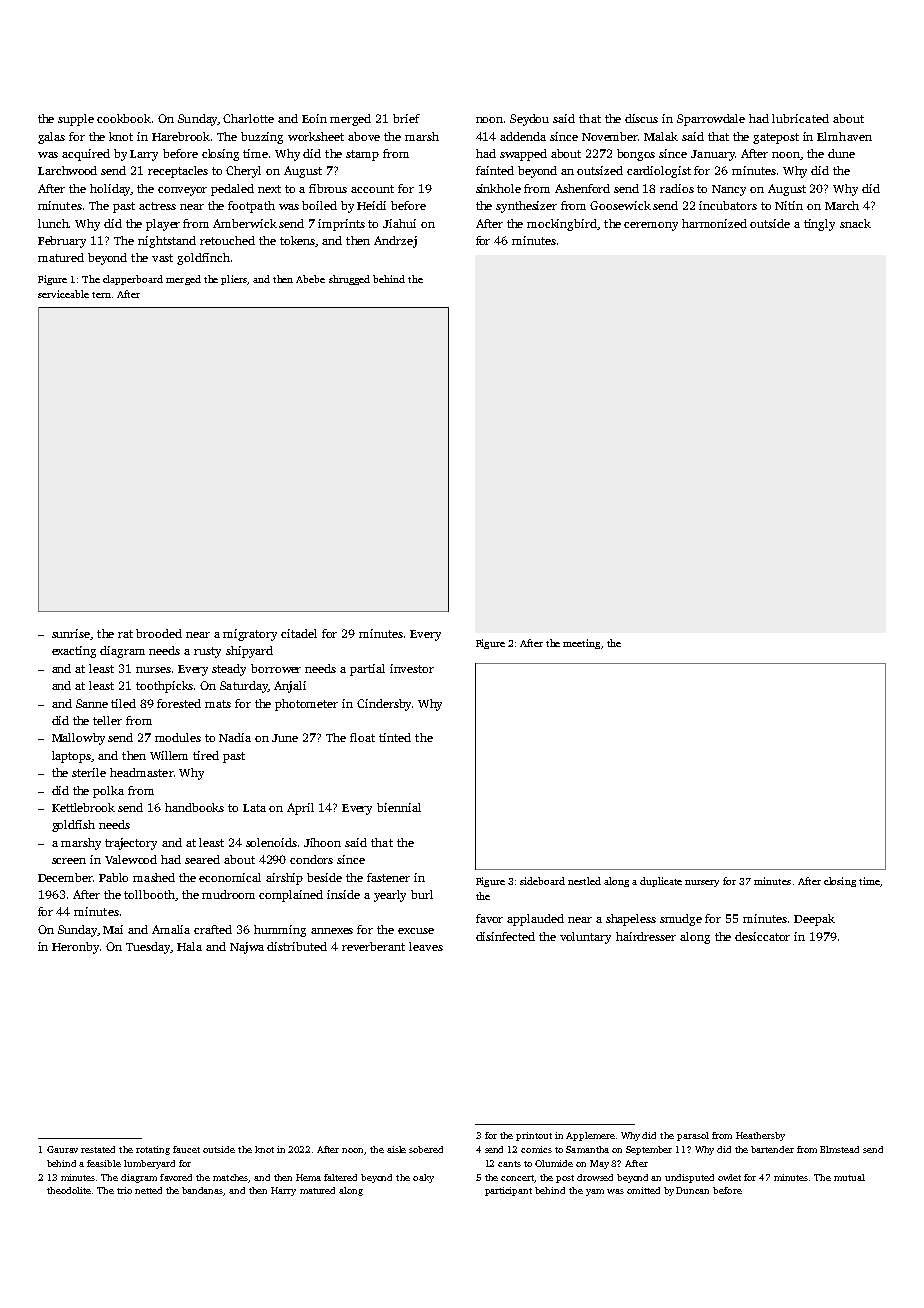  Describe the element at coordinates (702, 883) in the document. I see `nursery` at that location.
